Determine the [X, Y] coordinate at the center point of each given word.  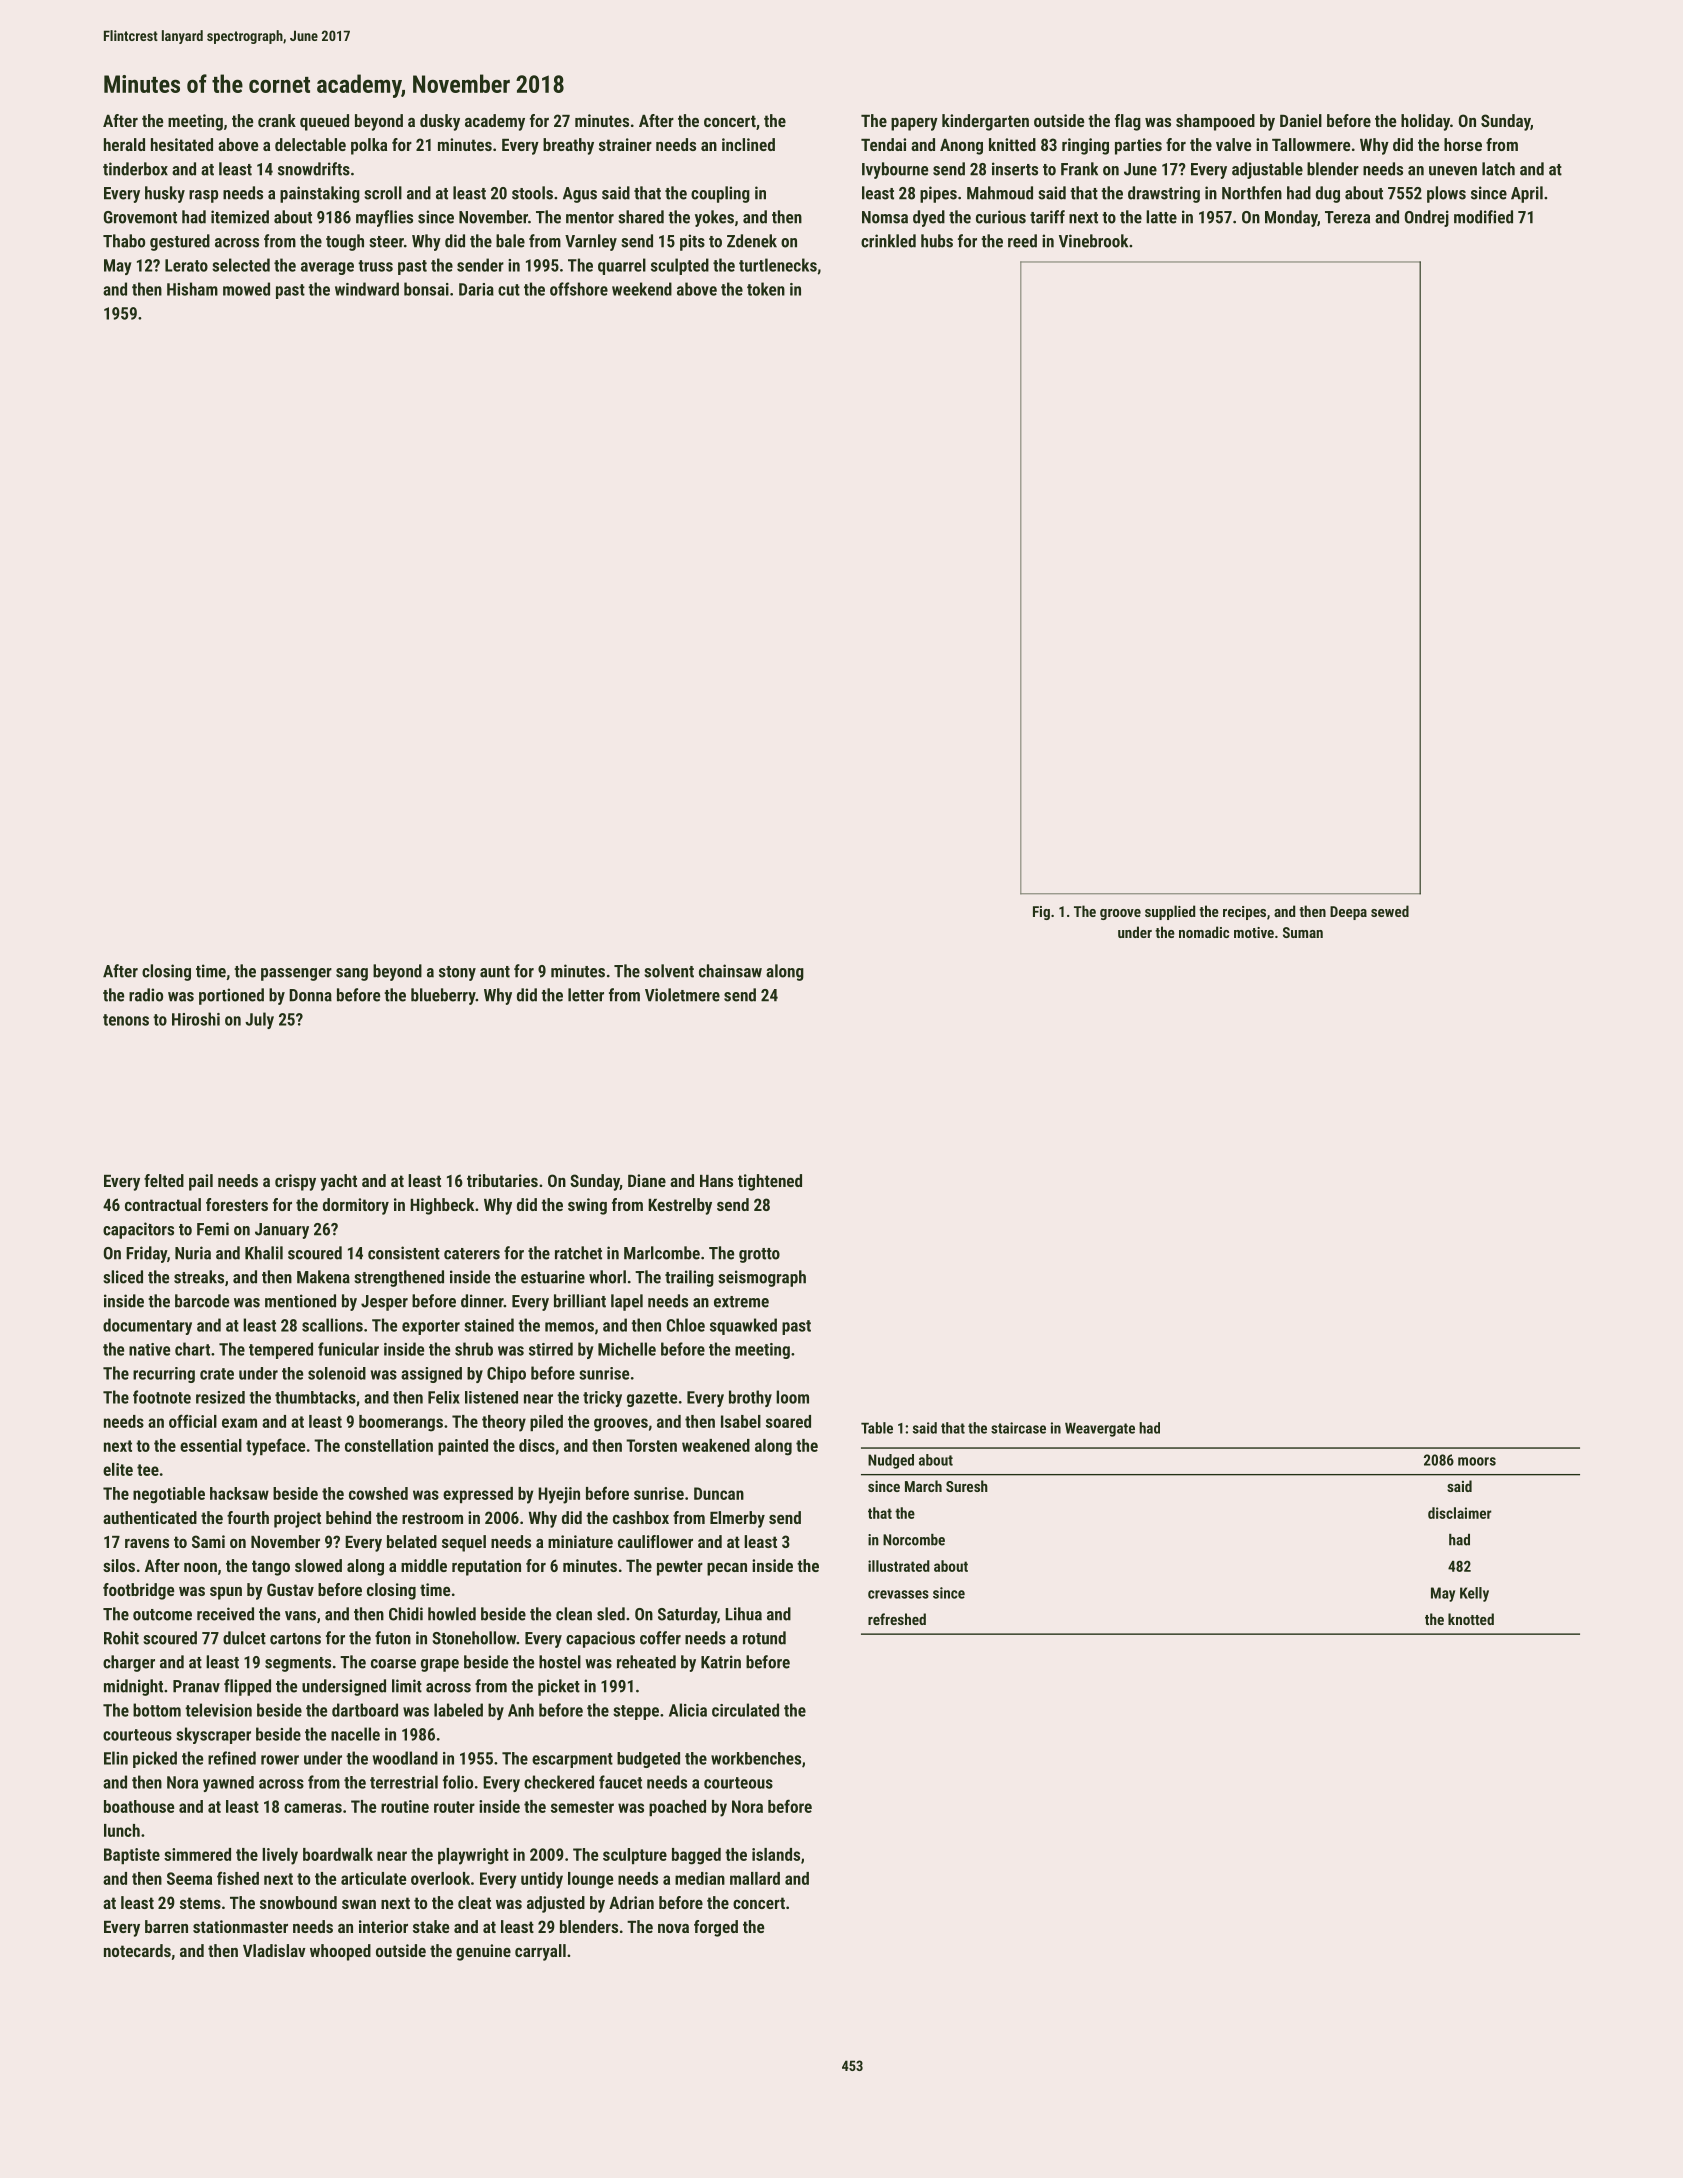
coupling [720, 194]
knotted [1471, 1619]
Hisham [192, 289]
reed [1022, 241]
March [923, 1486]
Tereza [1347, 217]
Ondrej [1427, 218]
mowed [246, 289]
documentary [147, 1326]
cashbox [641, 1517]
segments [298, 1664]
